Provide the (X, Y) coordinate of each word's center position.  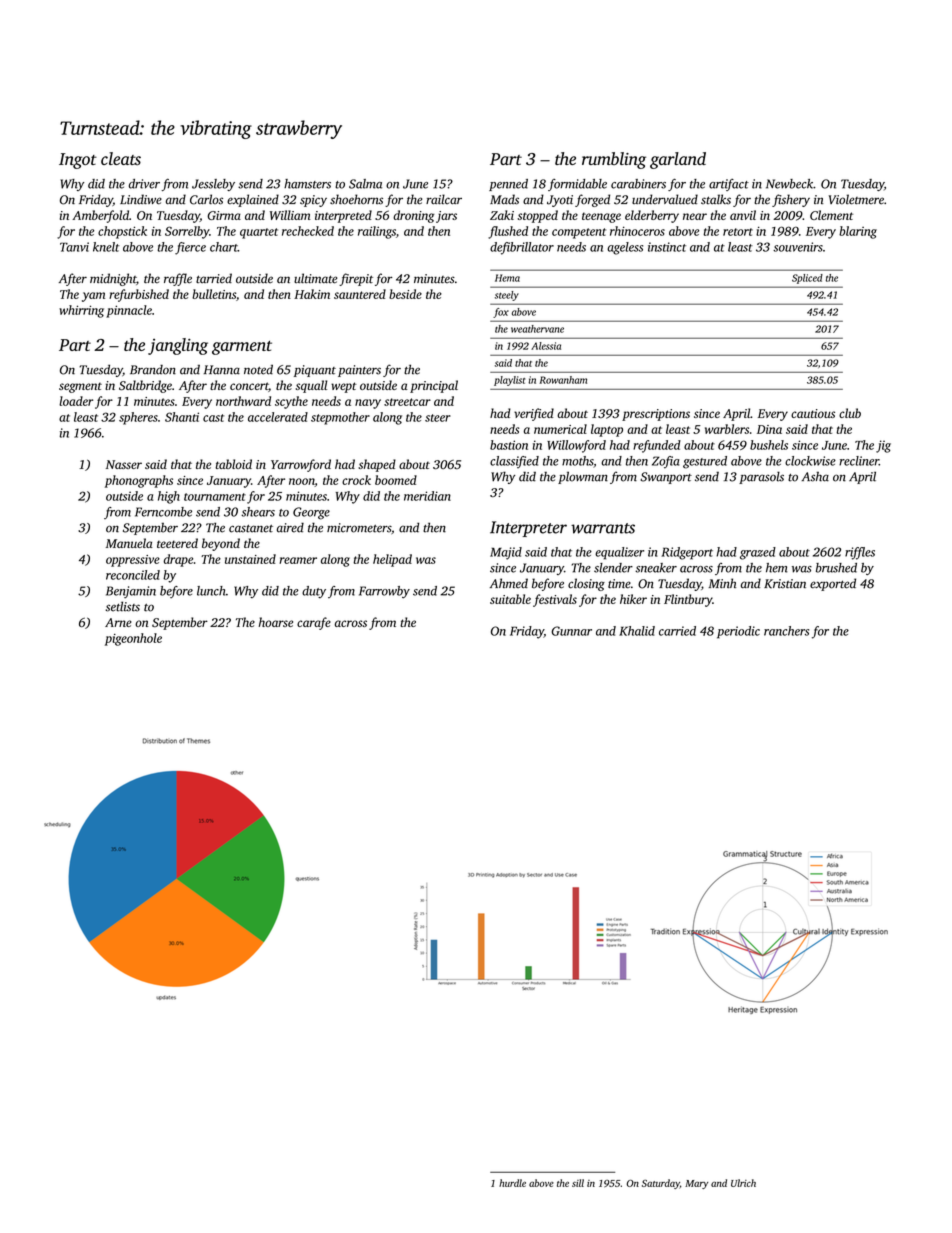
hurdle (512, 1183)
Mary (696, 1184)
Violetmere (856, 199)
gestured (705, 462)
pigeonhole (133, 639)
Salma (365, 184)
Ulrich (743, 1183)
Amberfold (100, 216)
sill (578, 1183)
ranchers (786, 631)
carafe (314, 623)
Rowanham (563, 380)
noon (302, 482)
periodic (738, 632)
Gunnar (572, 631)
